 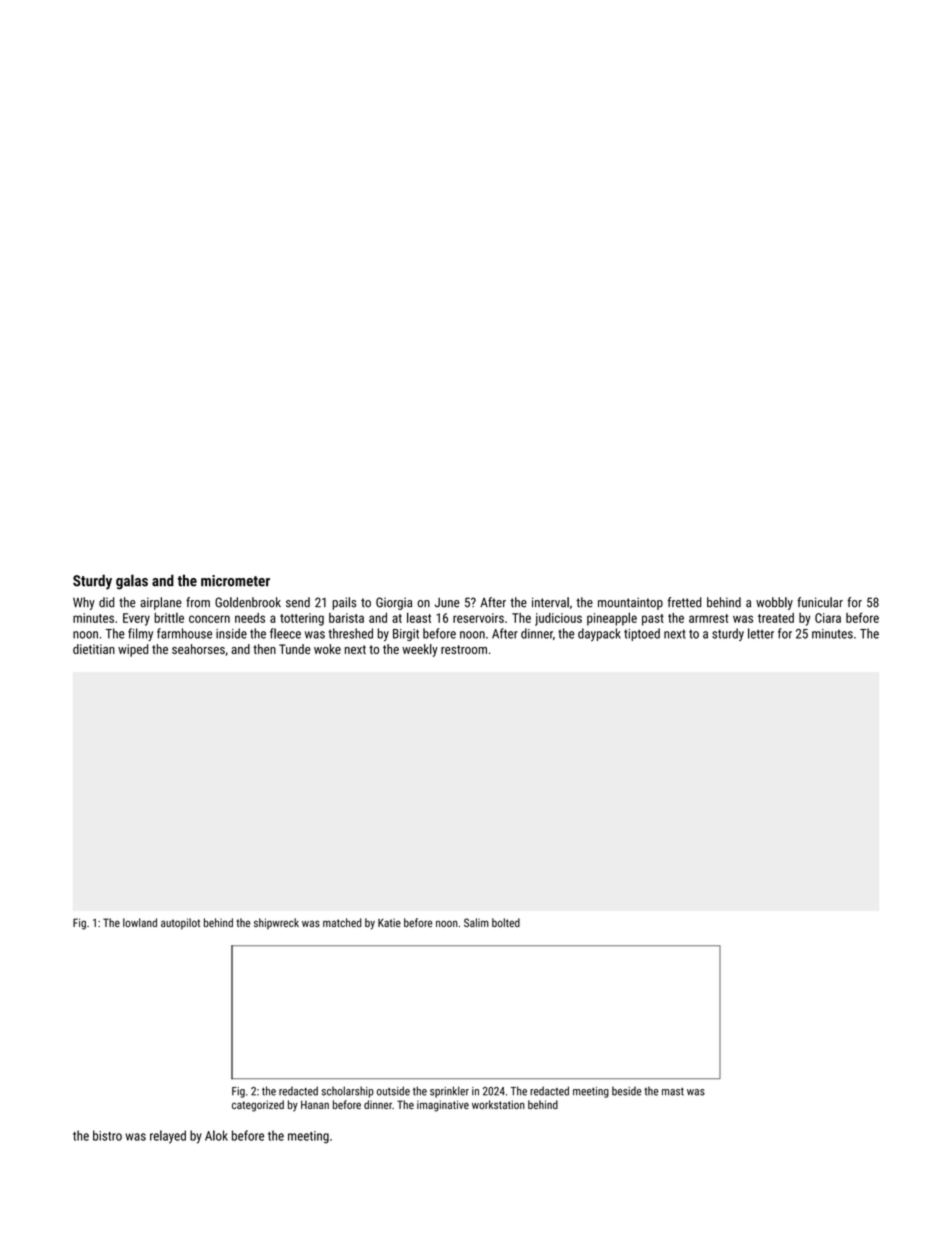 I want to click on letter, so click(x=761, y=633).
